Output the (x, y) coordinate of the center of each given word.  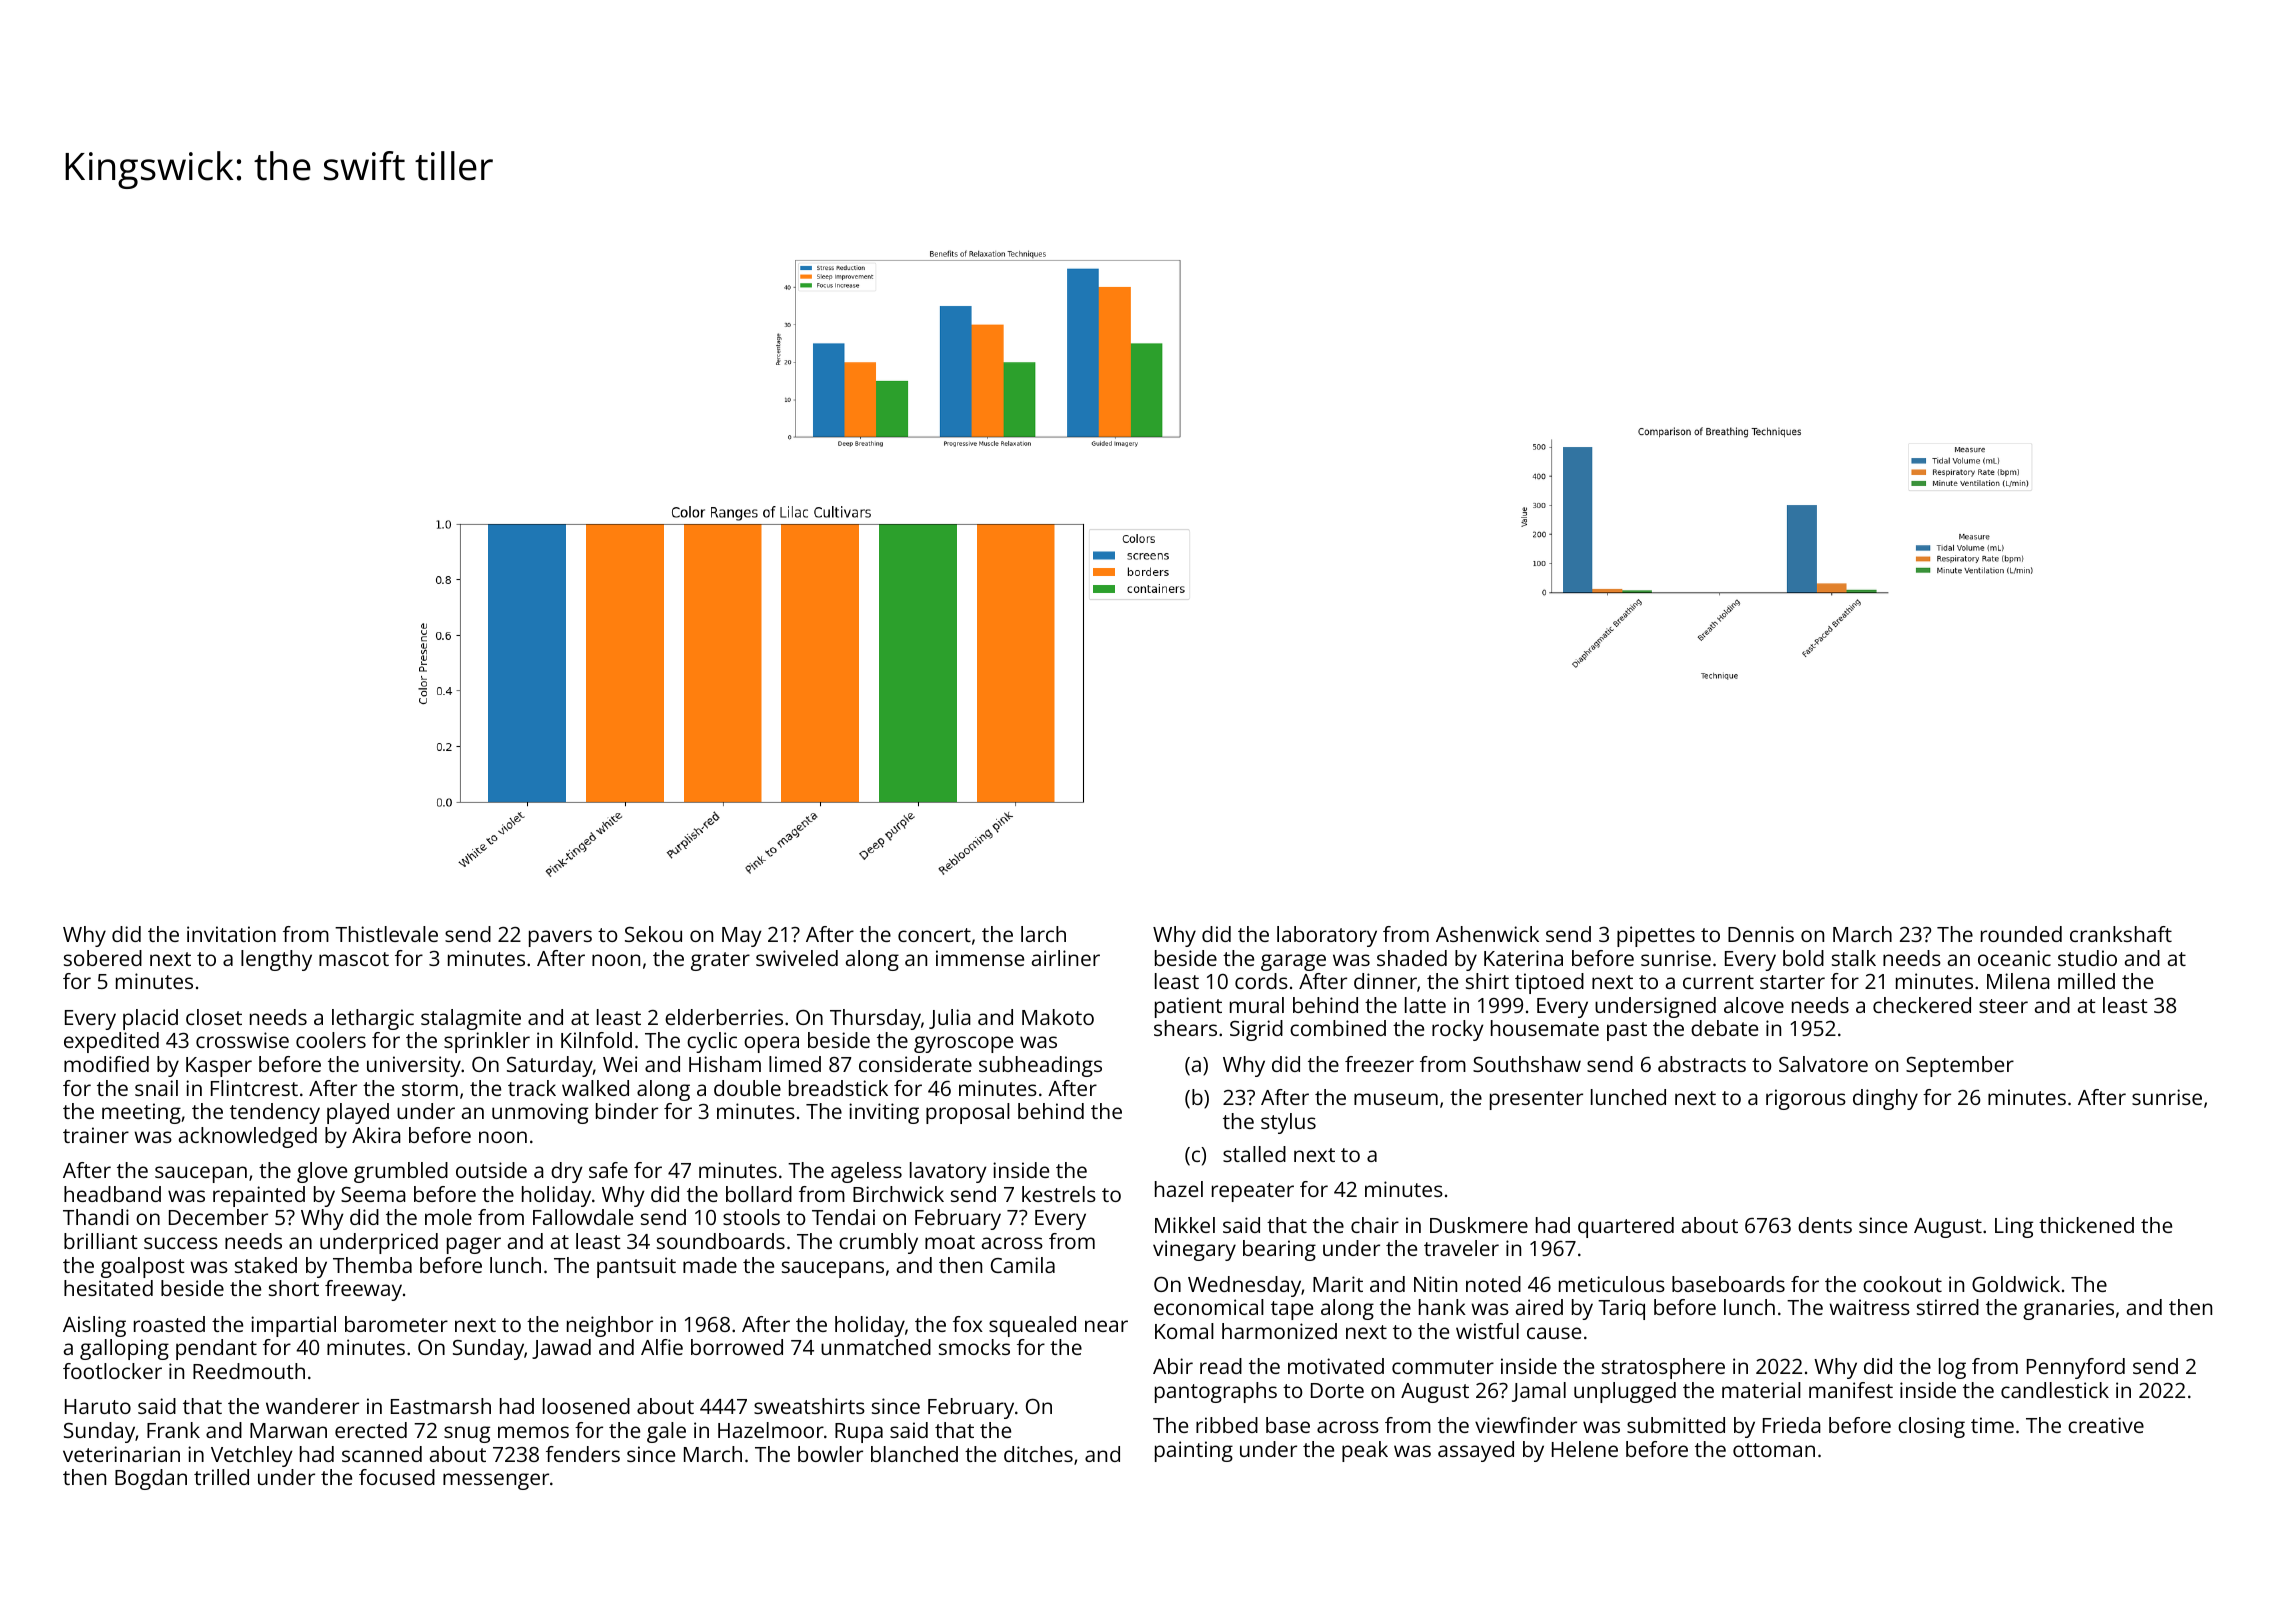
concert (934, 935)
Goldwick (2016, 1284)
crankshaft (2121, 934)
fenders (583, 1454)
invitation (231, 934)
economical (1209, 1307)
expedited (111, 1042)
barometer (396, 1324)
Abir (1173, 1366)
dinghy (1885, 1099)
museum (1396, 1099)
